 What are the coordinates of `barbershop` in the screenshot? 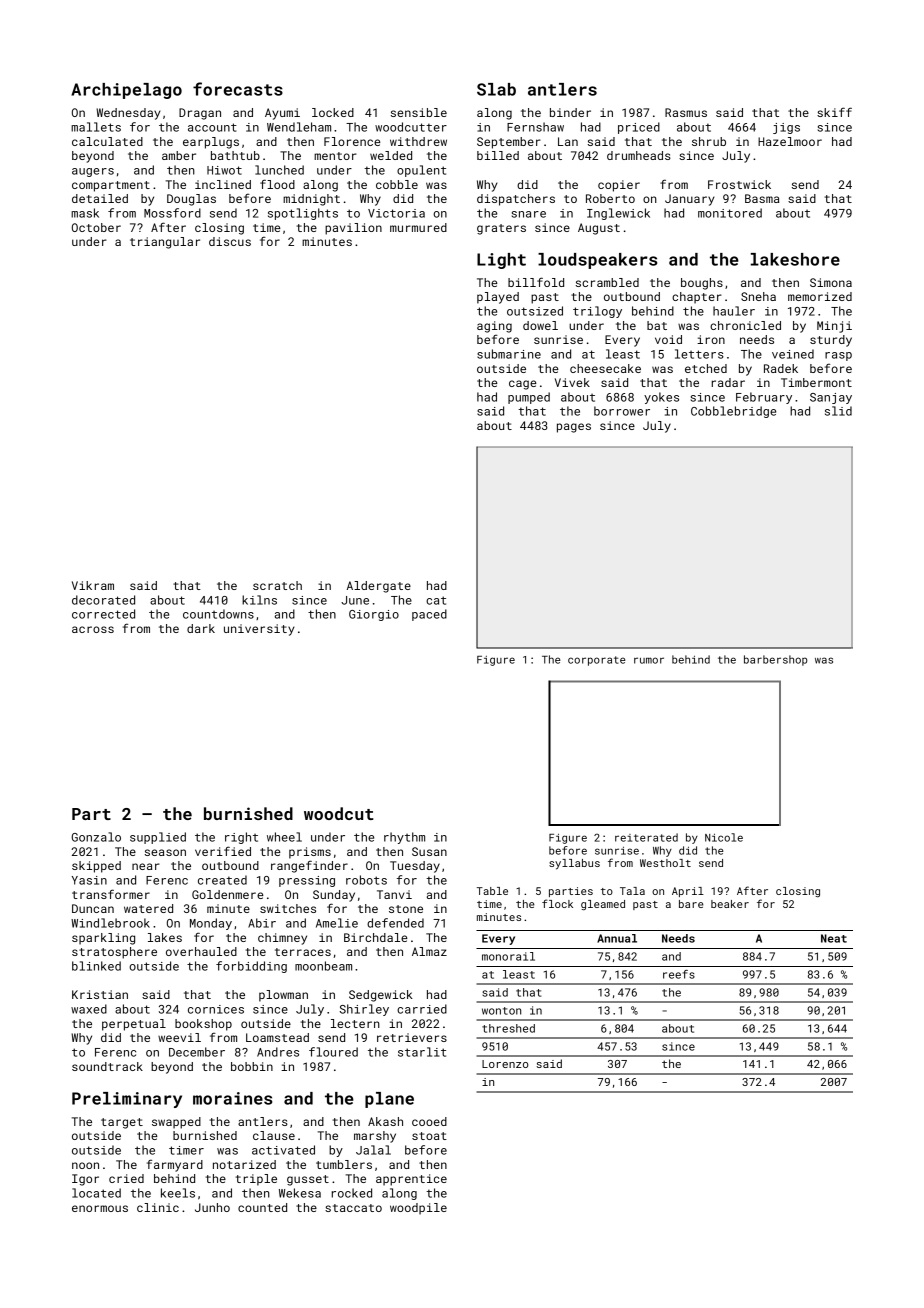 It's located at (776, 660).
